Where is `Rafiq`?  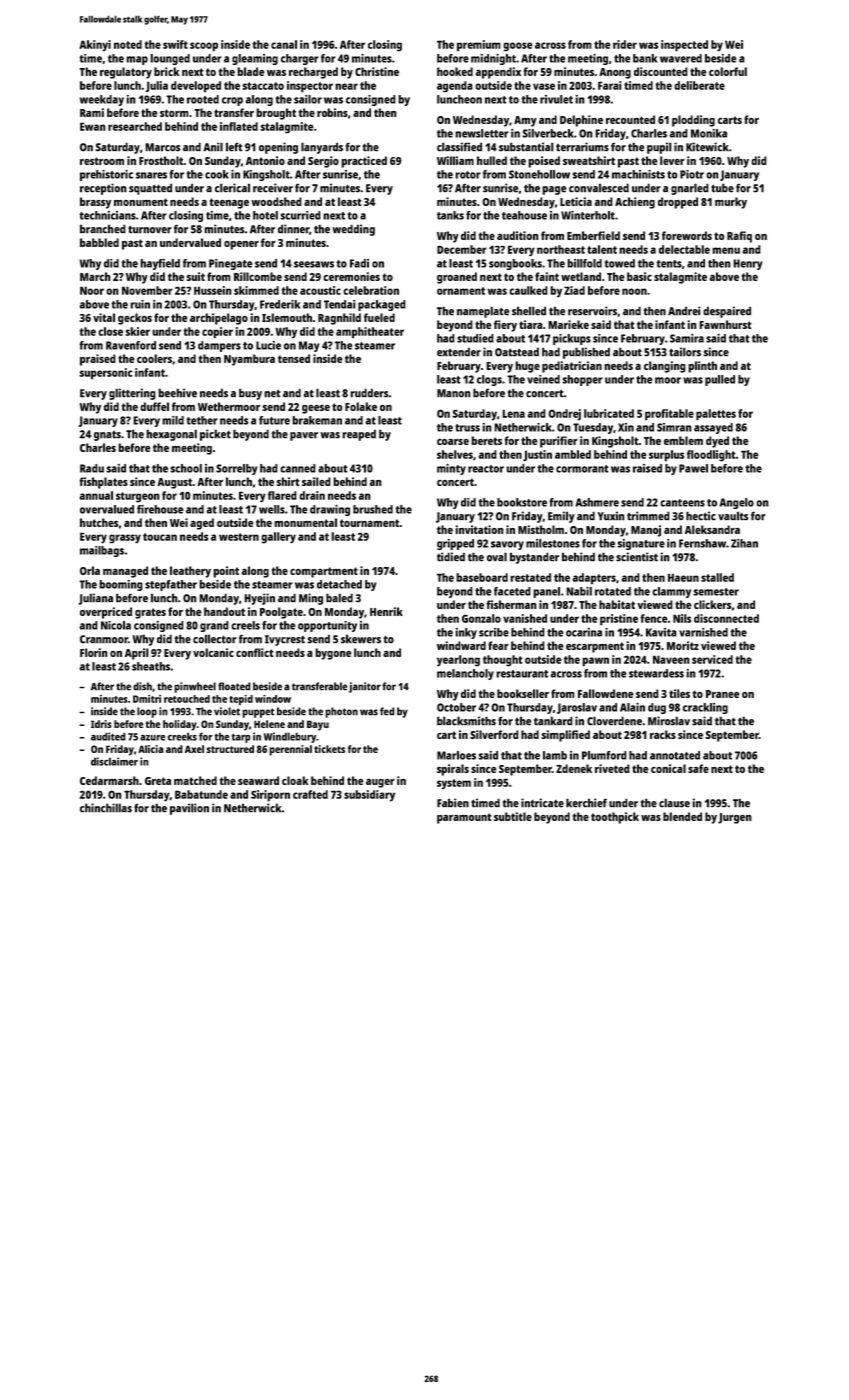
Rafiq is located at coordinates (739, 237).
